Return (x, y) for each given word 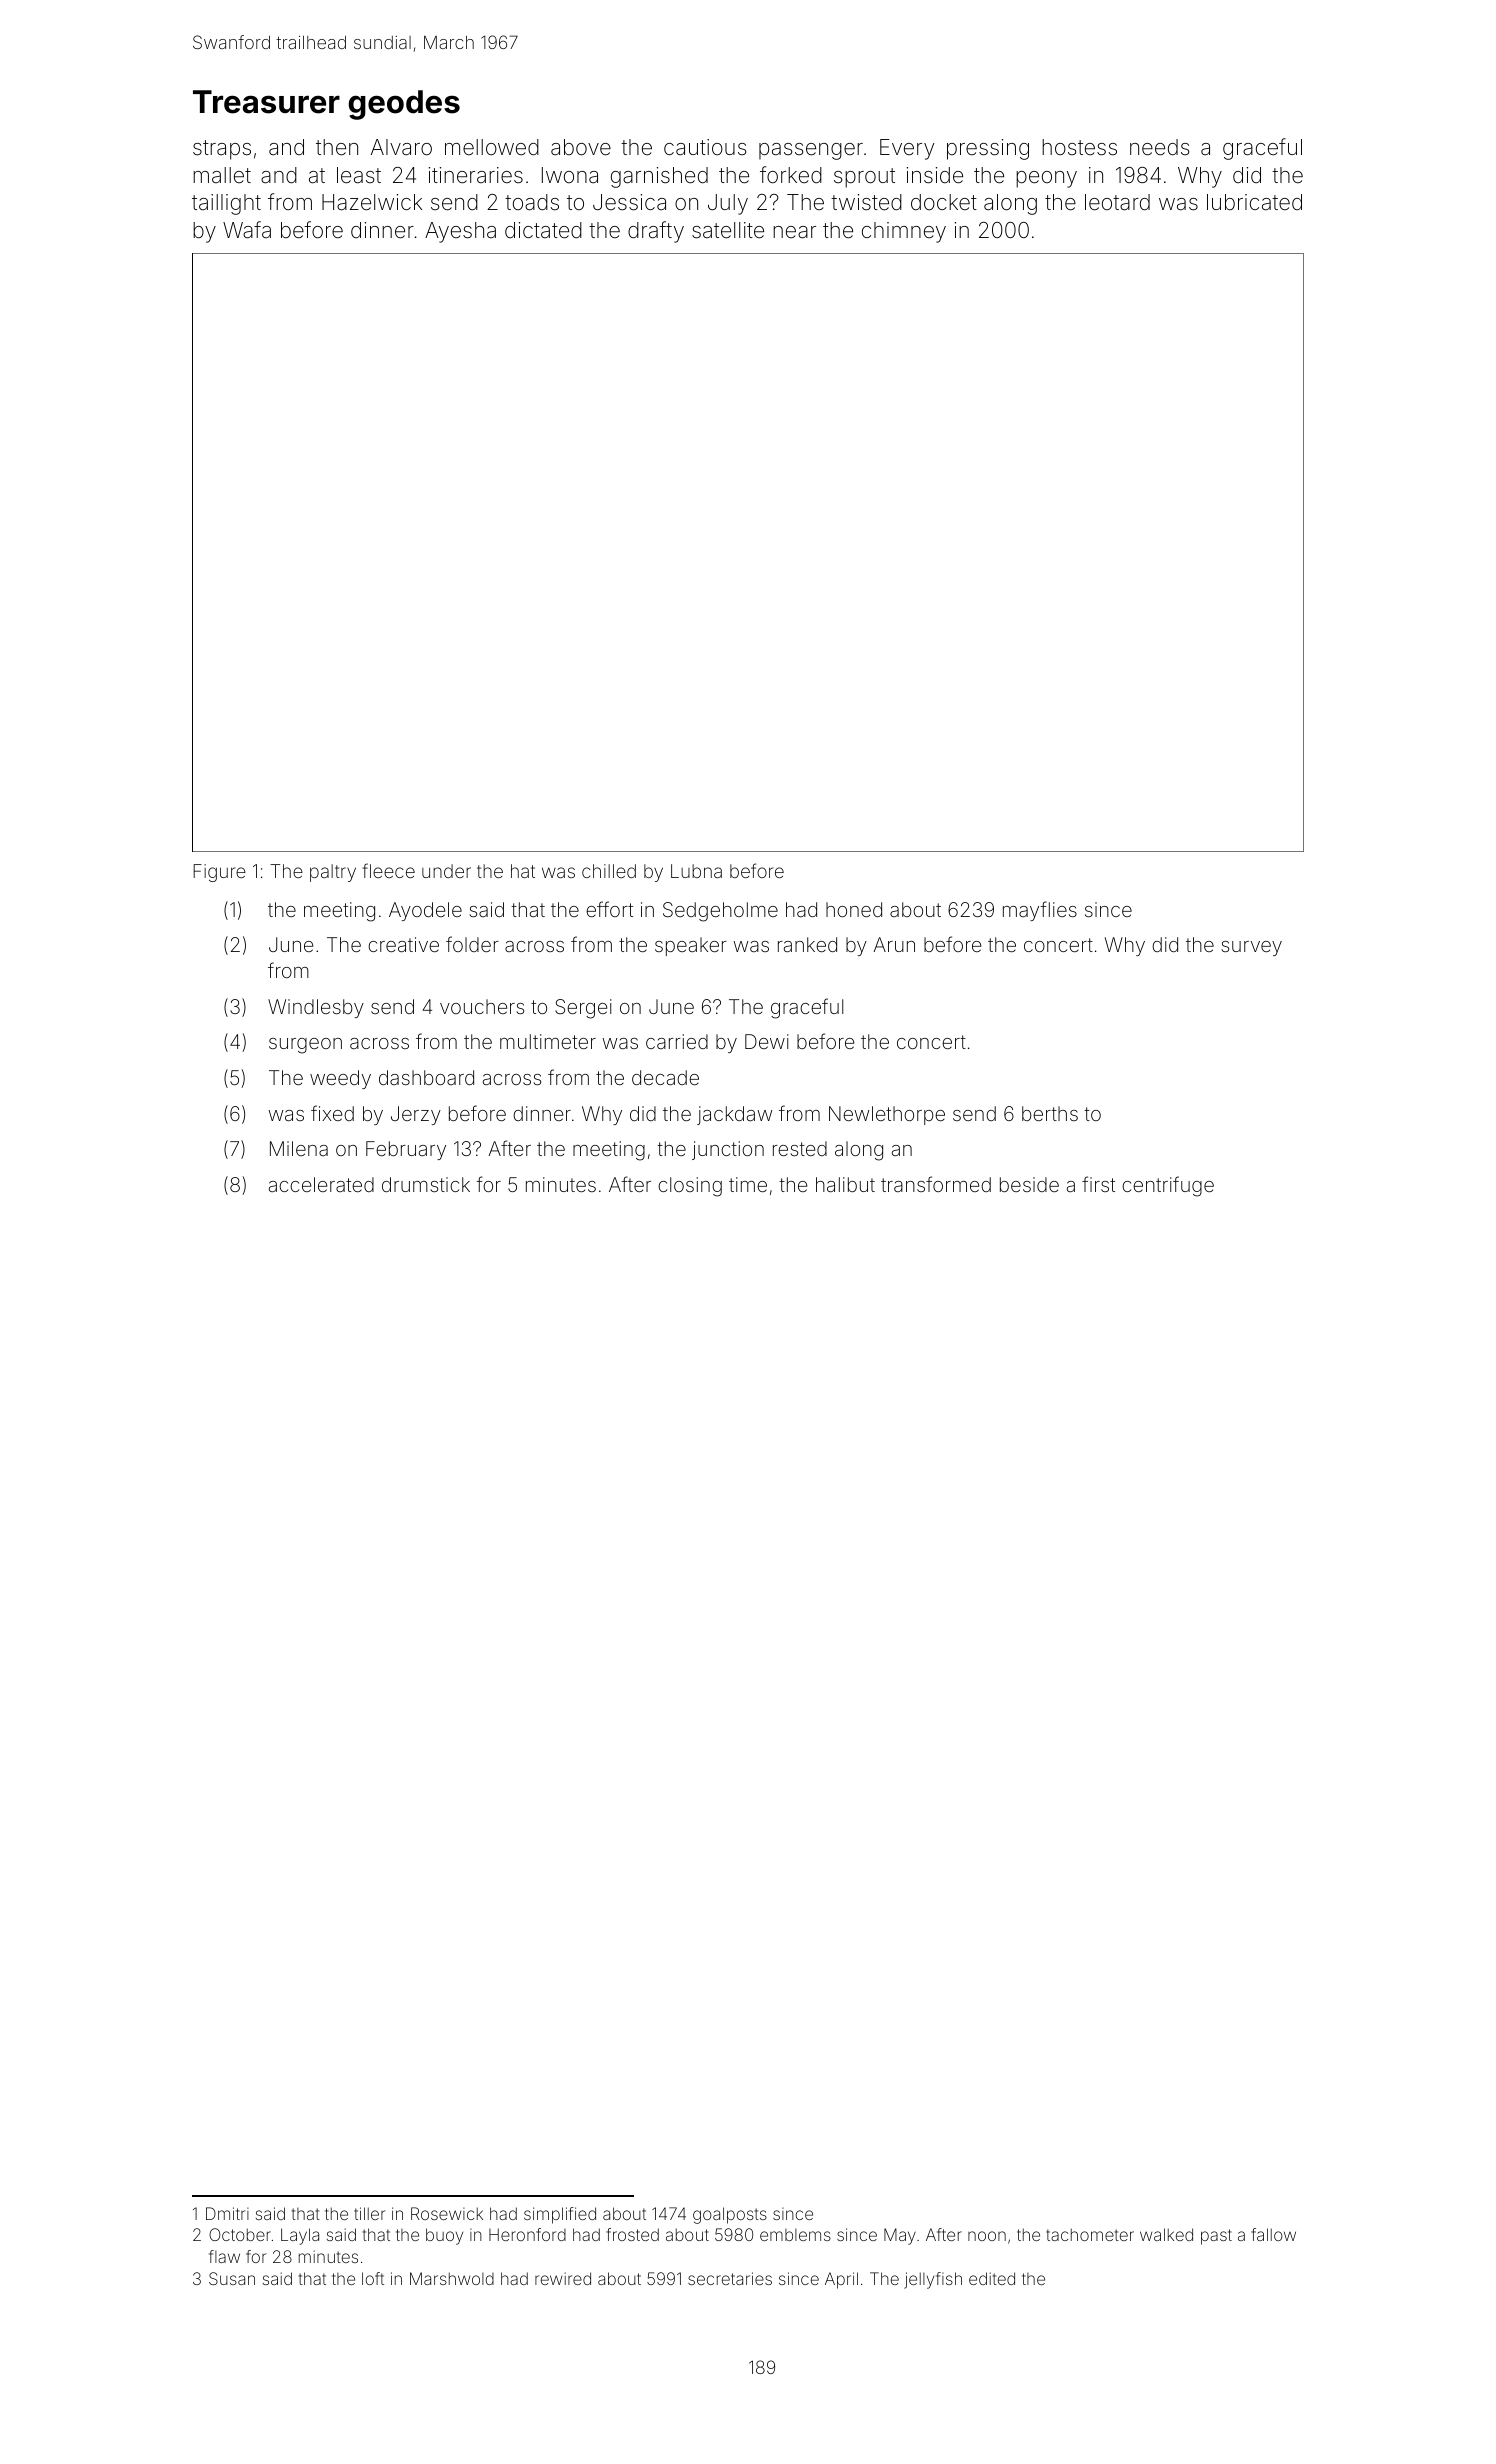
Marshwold (452, 2278)
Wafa (247, 230)
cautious (705, 147)
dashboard (426, 1077)
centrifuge (1168, 1186)
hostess (1079, 147)
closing (690, 1187)
